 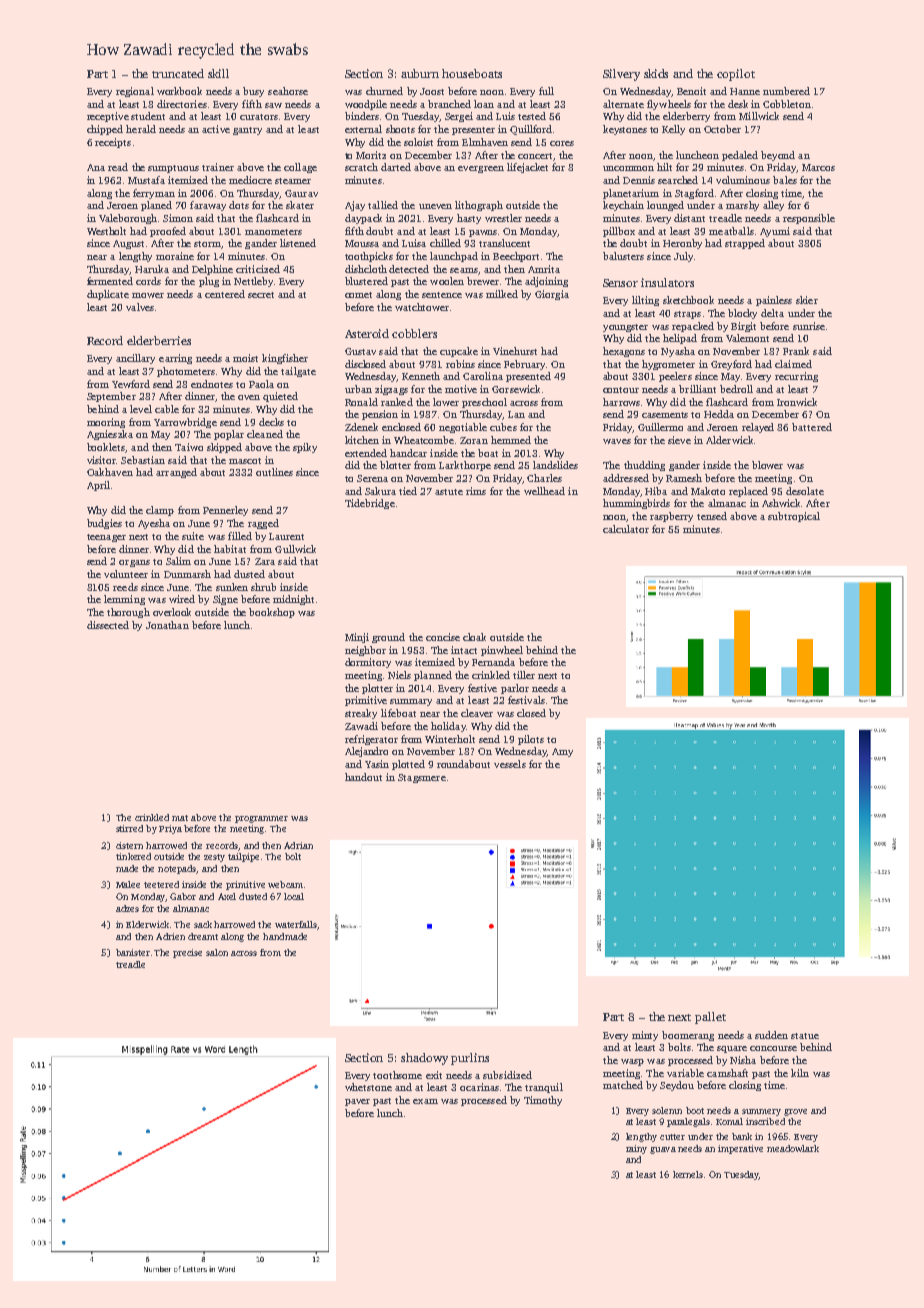 I want to click on dots, so click(x=239, y=205).
